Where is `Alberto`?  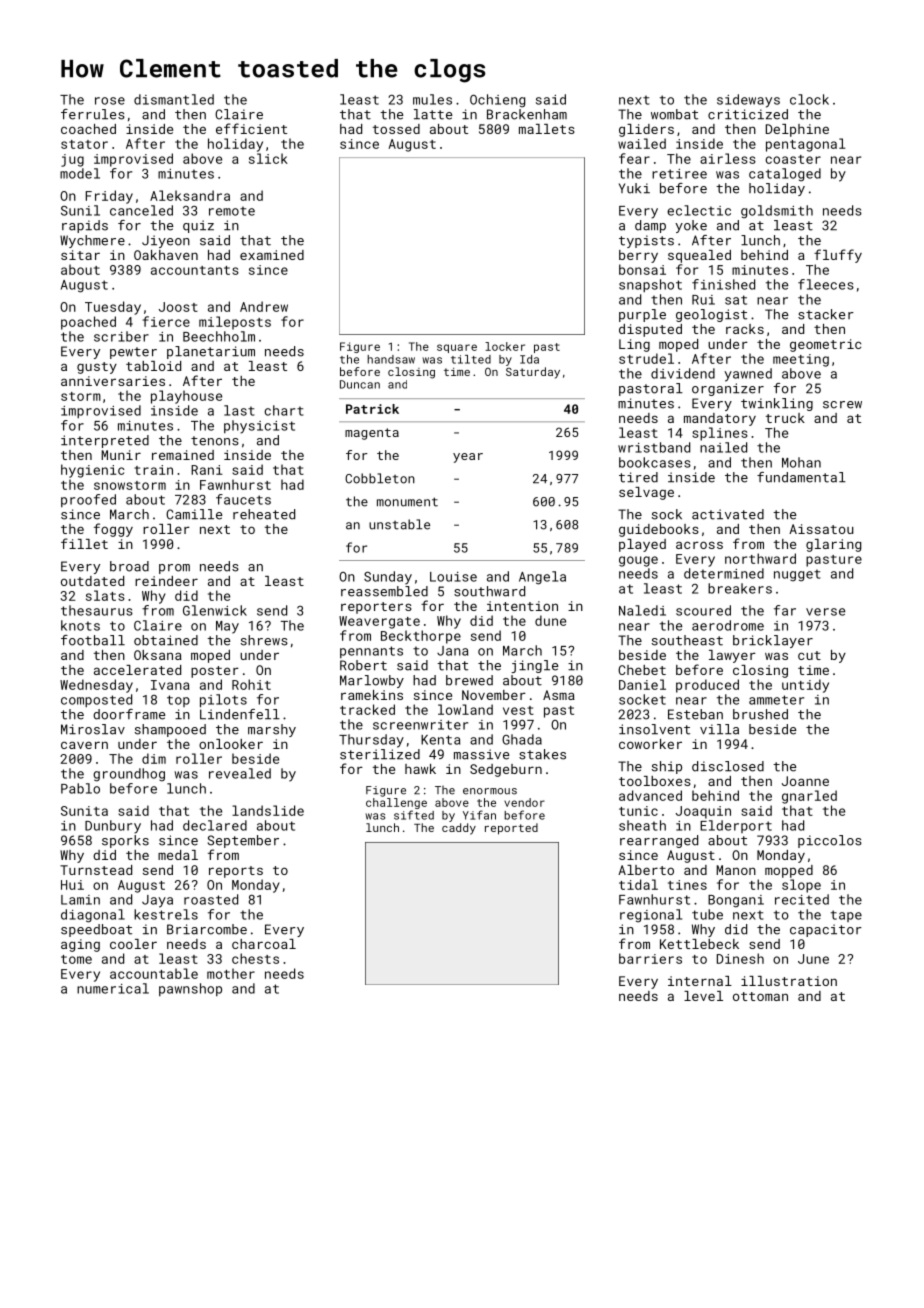
Alberto is located at coordinates (646, 870).
